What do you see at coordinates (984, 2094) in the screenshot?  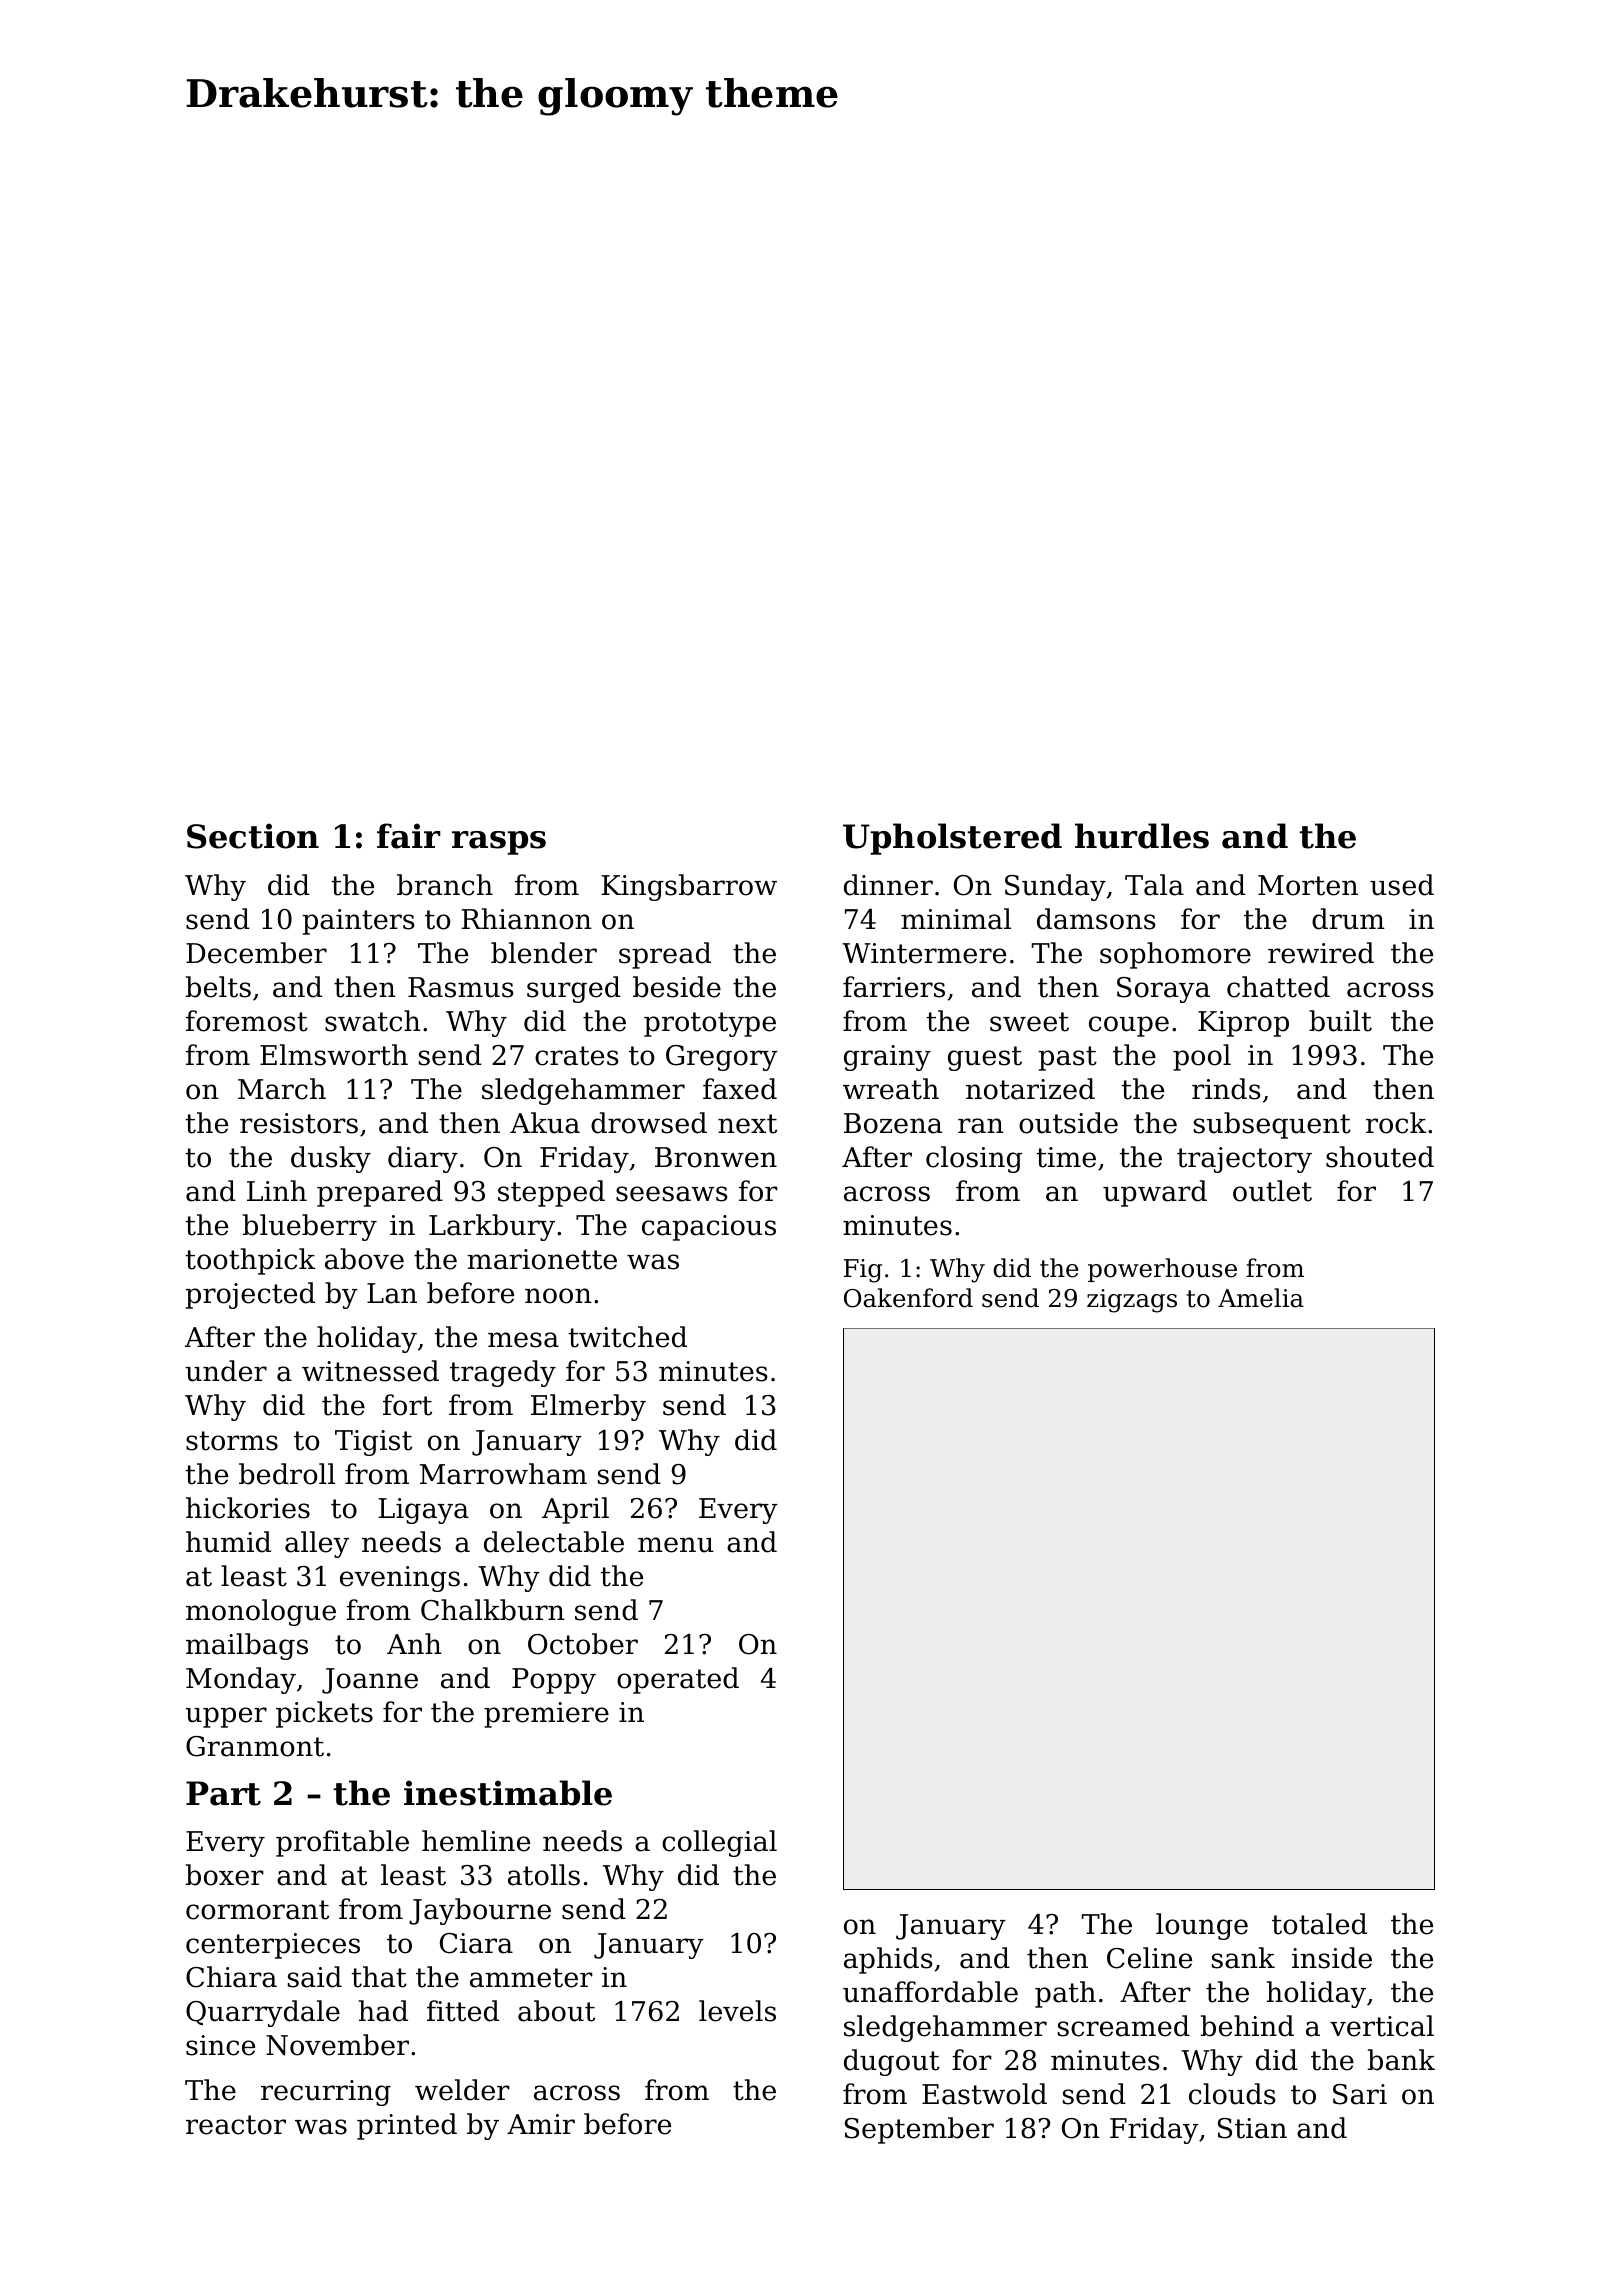 I see `Eastwold` at bounding box center [984, 2094].
